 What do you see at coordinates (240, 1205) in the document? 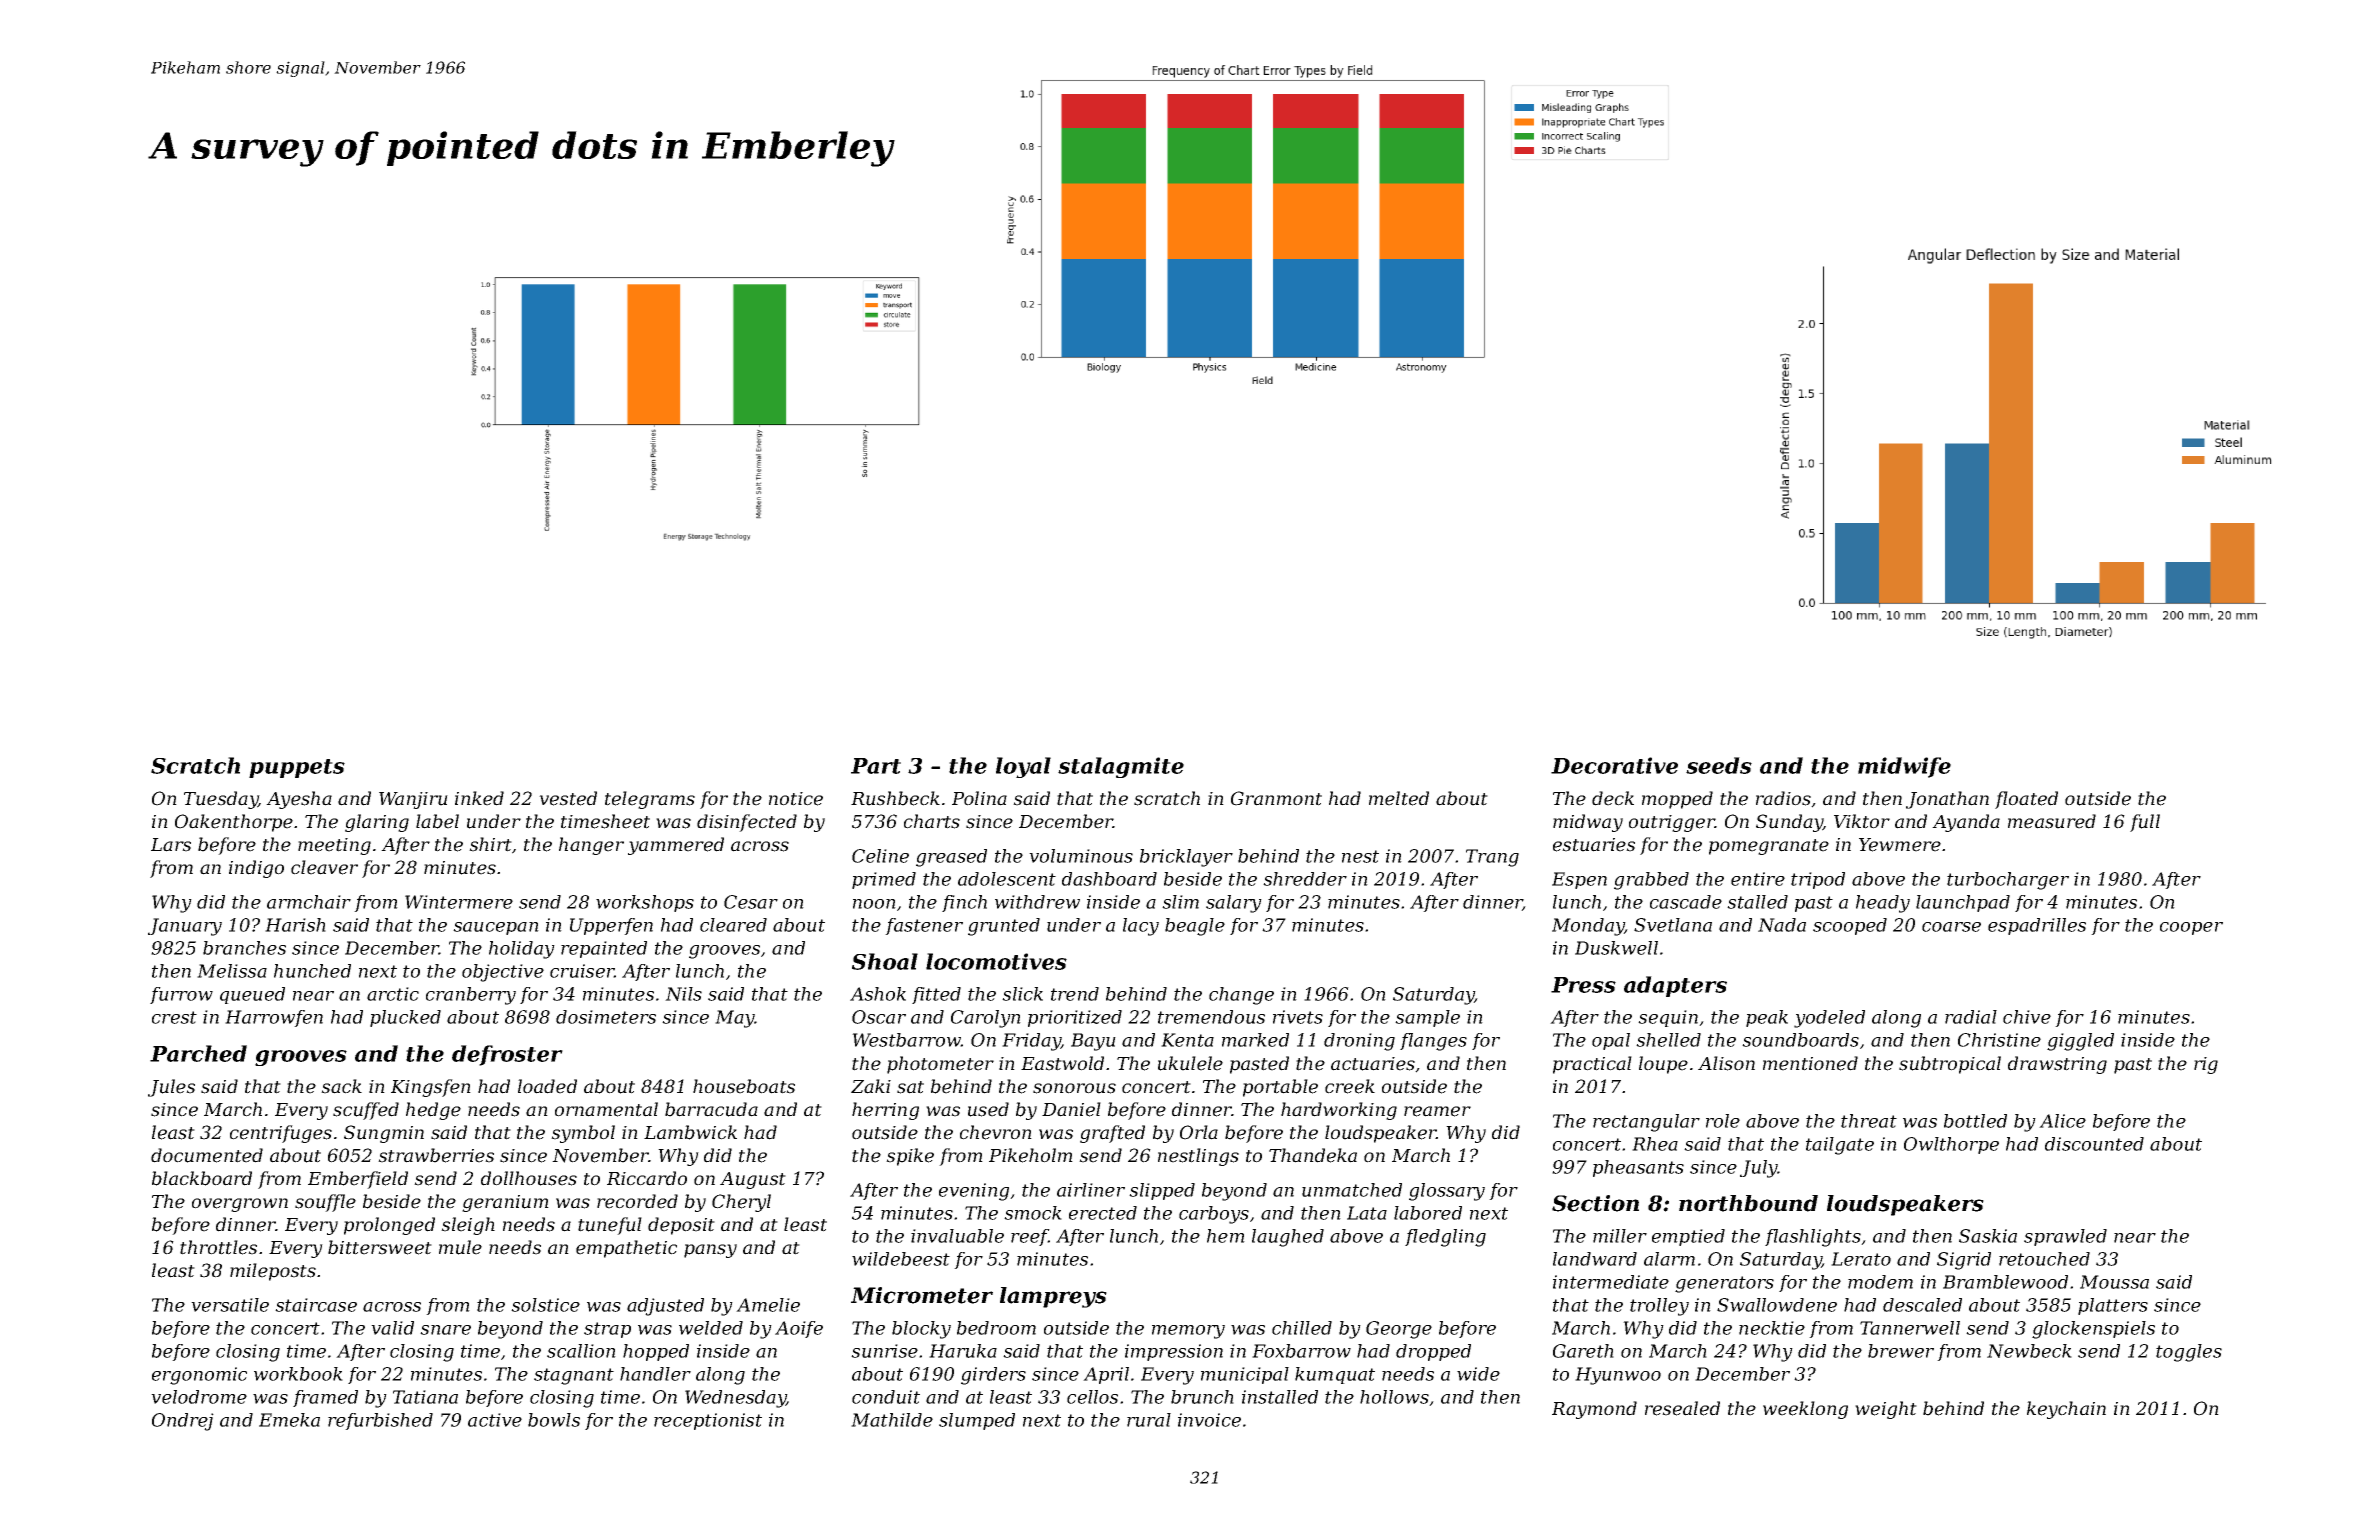
I see `overgrown` at bounding box center [240, 1205].
